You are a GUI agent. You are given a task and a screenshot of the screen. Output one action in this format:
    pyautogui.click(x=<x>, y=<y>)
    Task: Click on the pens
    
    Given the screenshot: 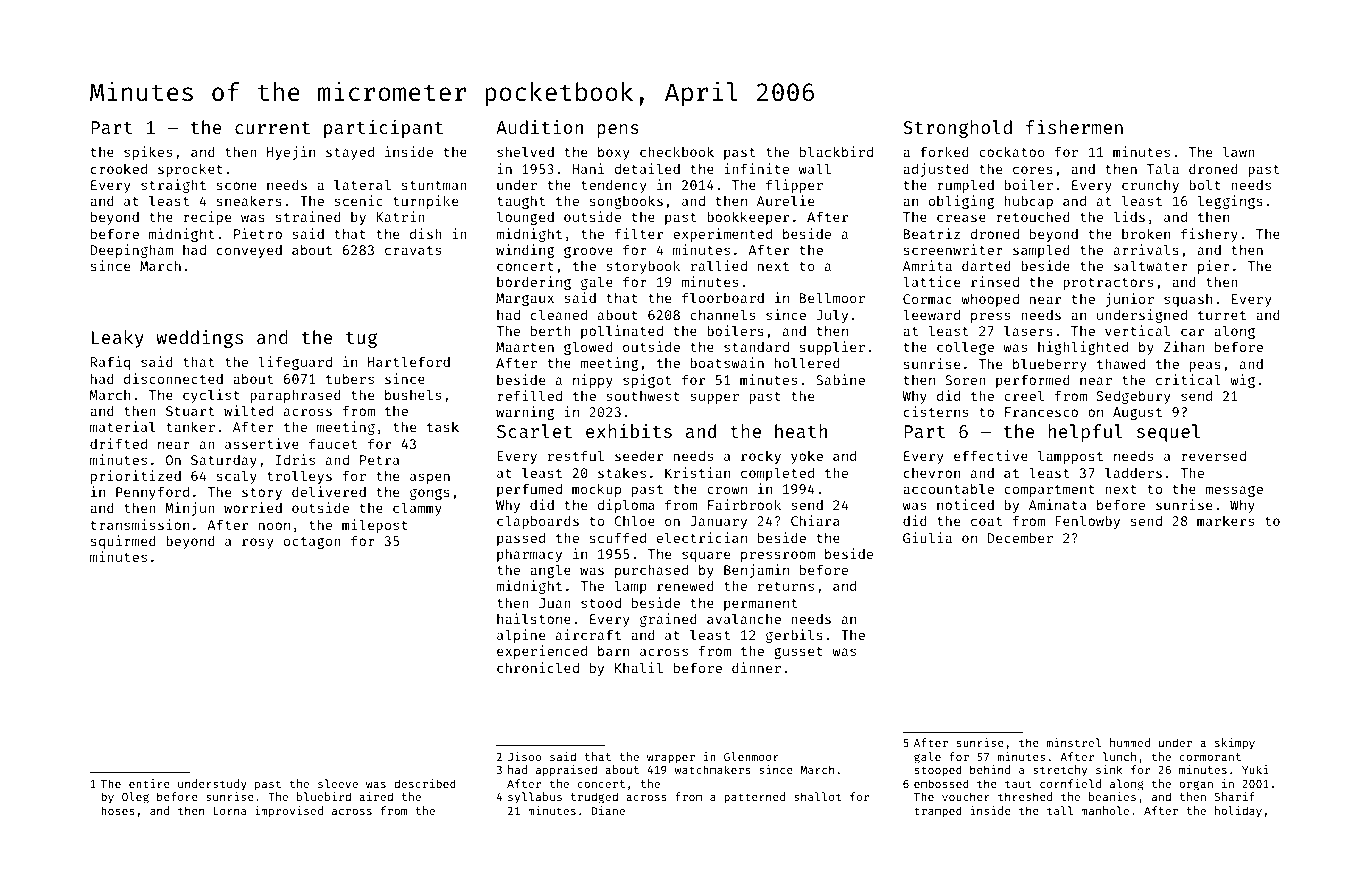 What is the action you would take?
    pyautogui.click(x=618, y=131)
